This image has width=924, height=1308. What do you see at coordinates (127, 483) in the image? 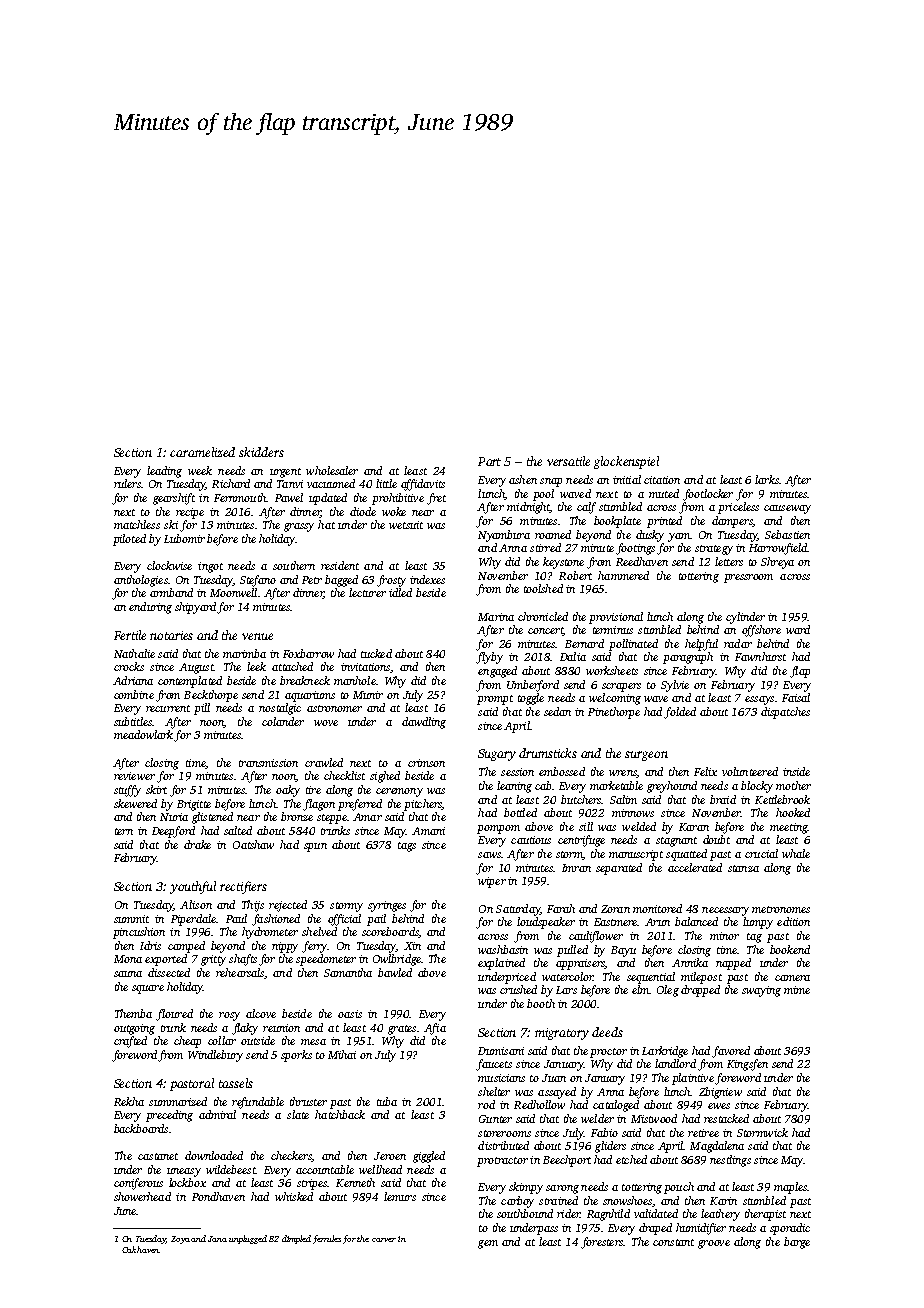
I see `rulers` at bounding box center [127, 483].
